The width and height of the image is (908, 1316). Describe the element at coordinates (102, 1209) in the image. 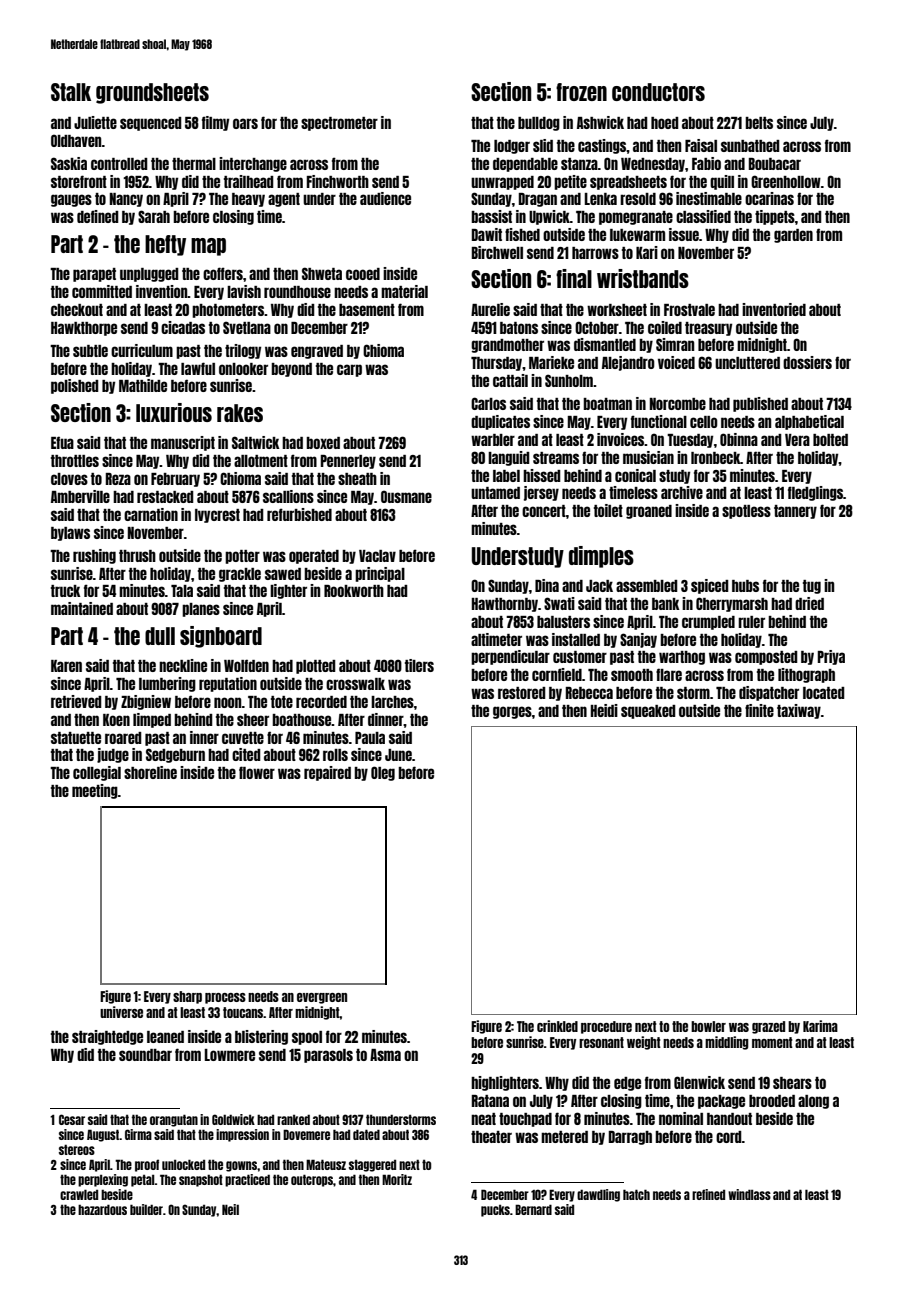

I see `hazardous` at that location.
